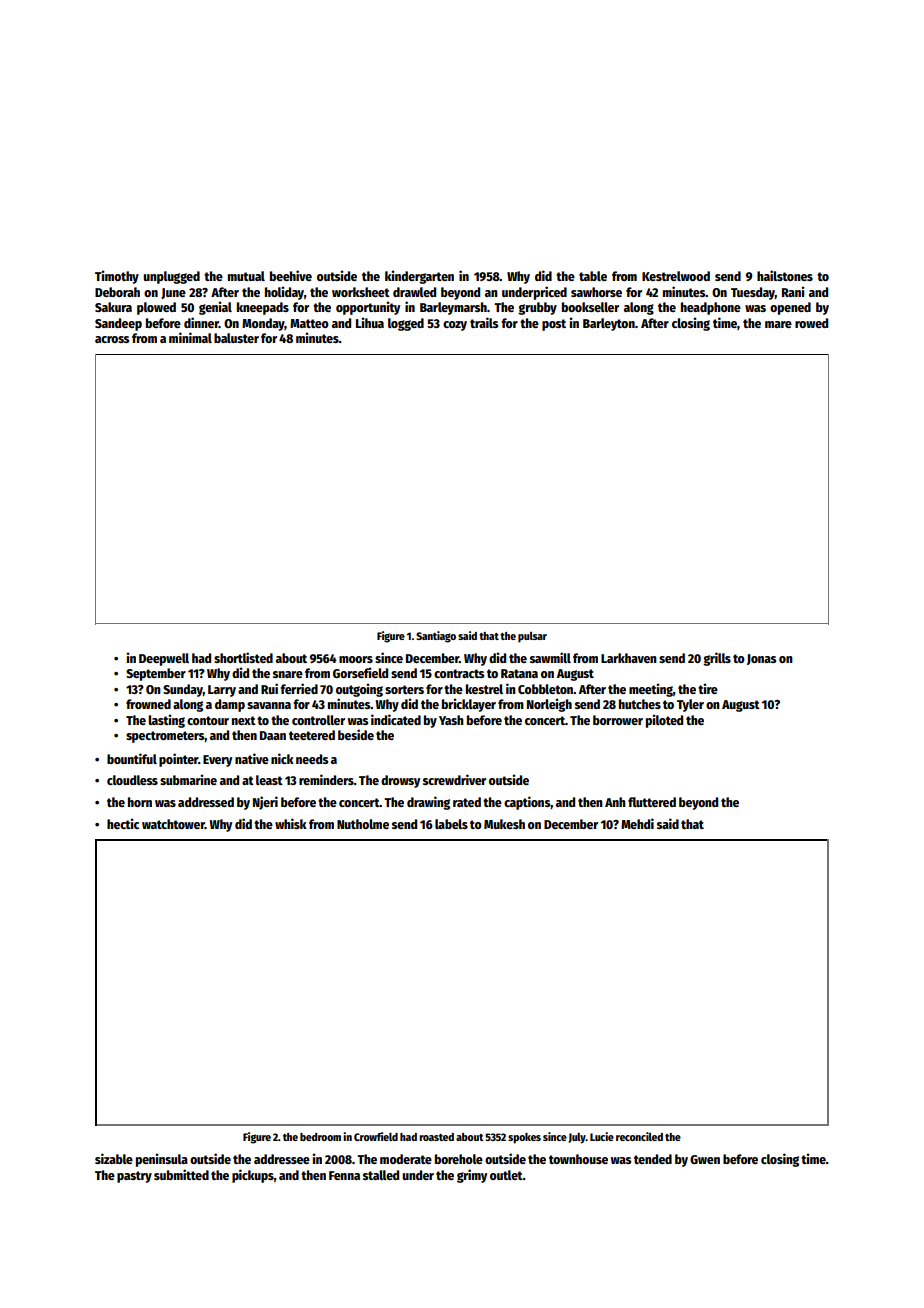  What do you see at coordinates (288, 674) in the page?
I see `snare` at bounding box center [288, 674].
